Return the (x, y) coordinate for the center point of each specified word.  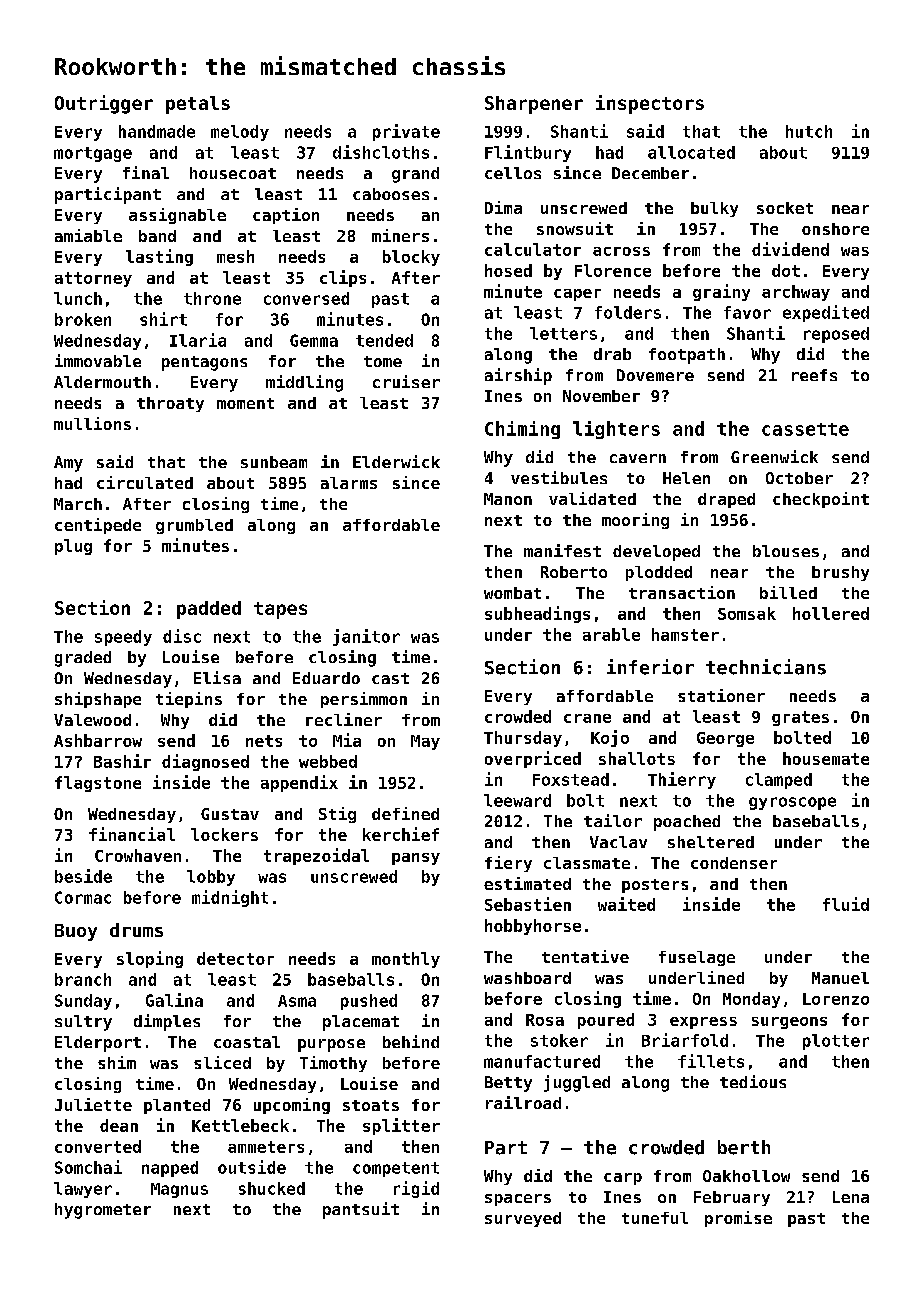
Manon (508, 499)
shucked (272, 1188)
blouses (786, 551)
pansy (416, 859)
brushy (840, 573)
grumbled (194, 526)
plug (73, 547)
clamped (779, 781)
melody (240, 133)
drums (136, 930)
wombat (512, 593)
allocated (691, 152)
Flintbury (528, 153)
